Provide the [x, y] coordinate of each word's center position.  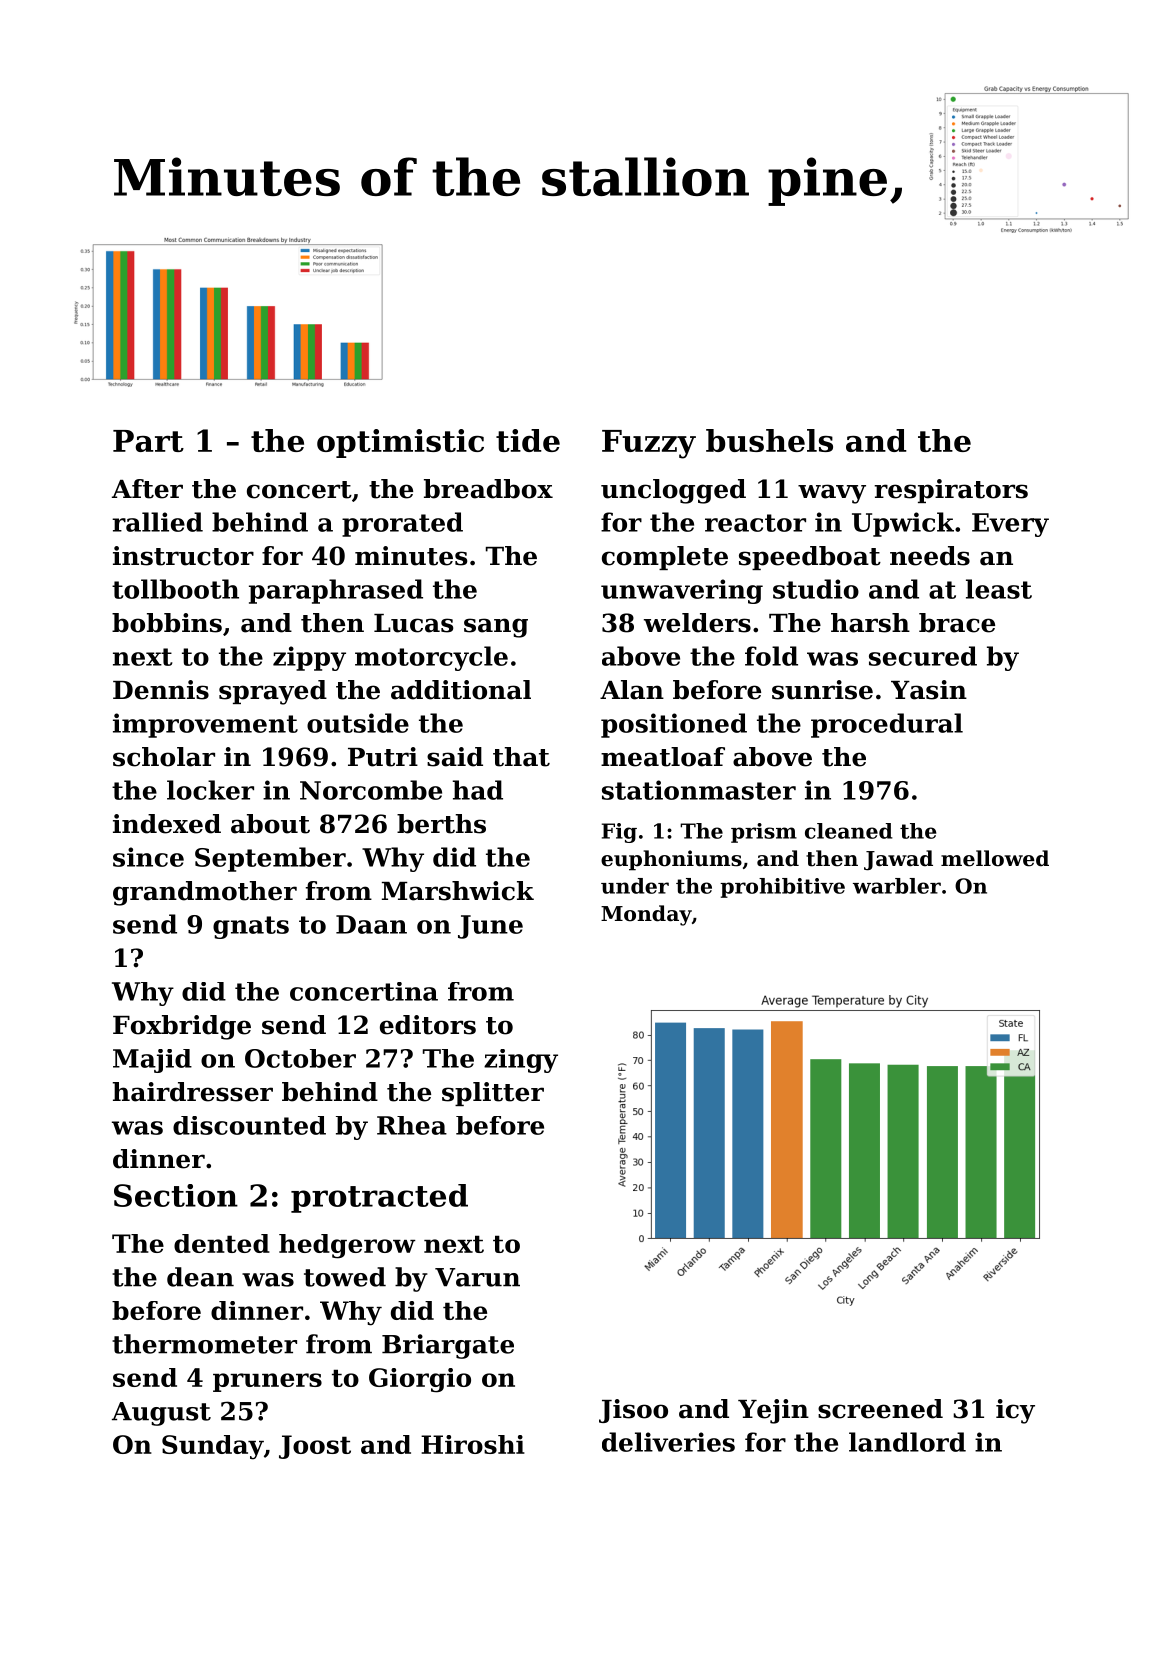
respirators [951, 491]
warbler [897, 886]
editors [428, 1025]
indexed [167, 824]
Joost [315, 1447]
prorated [402, 524]
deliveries [668, 1442]
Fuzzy [649, 444]
